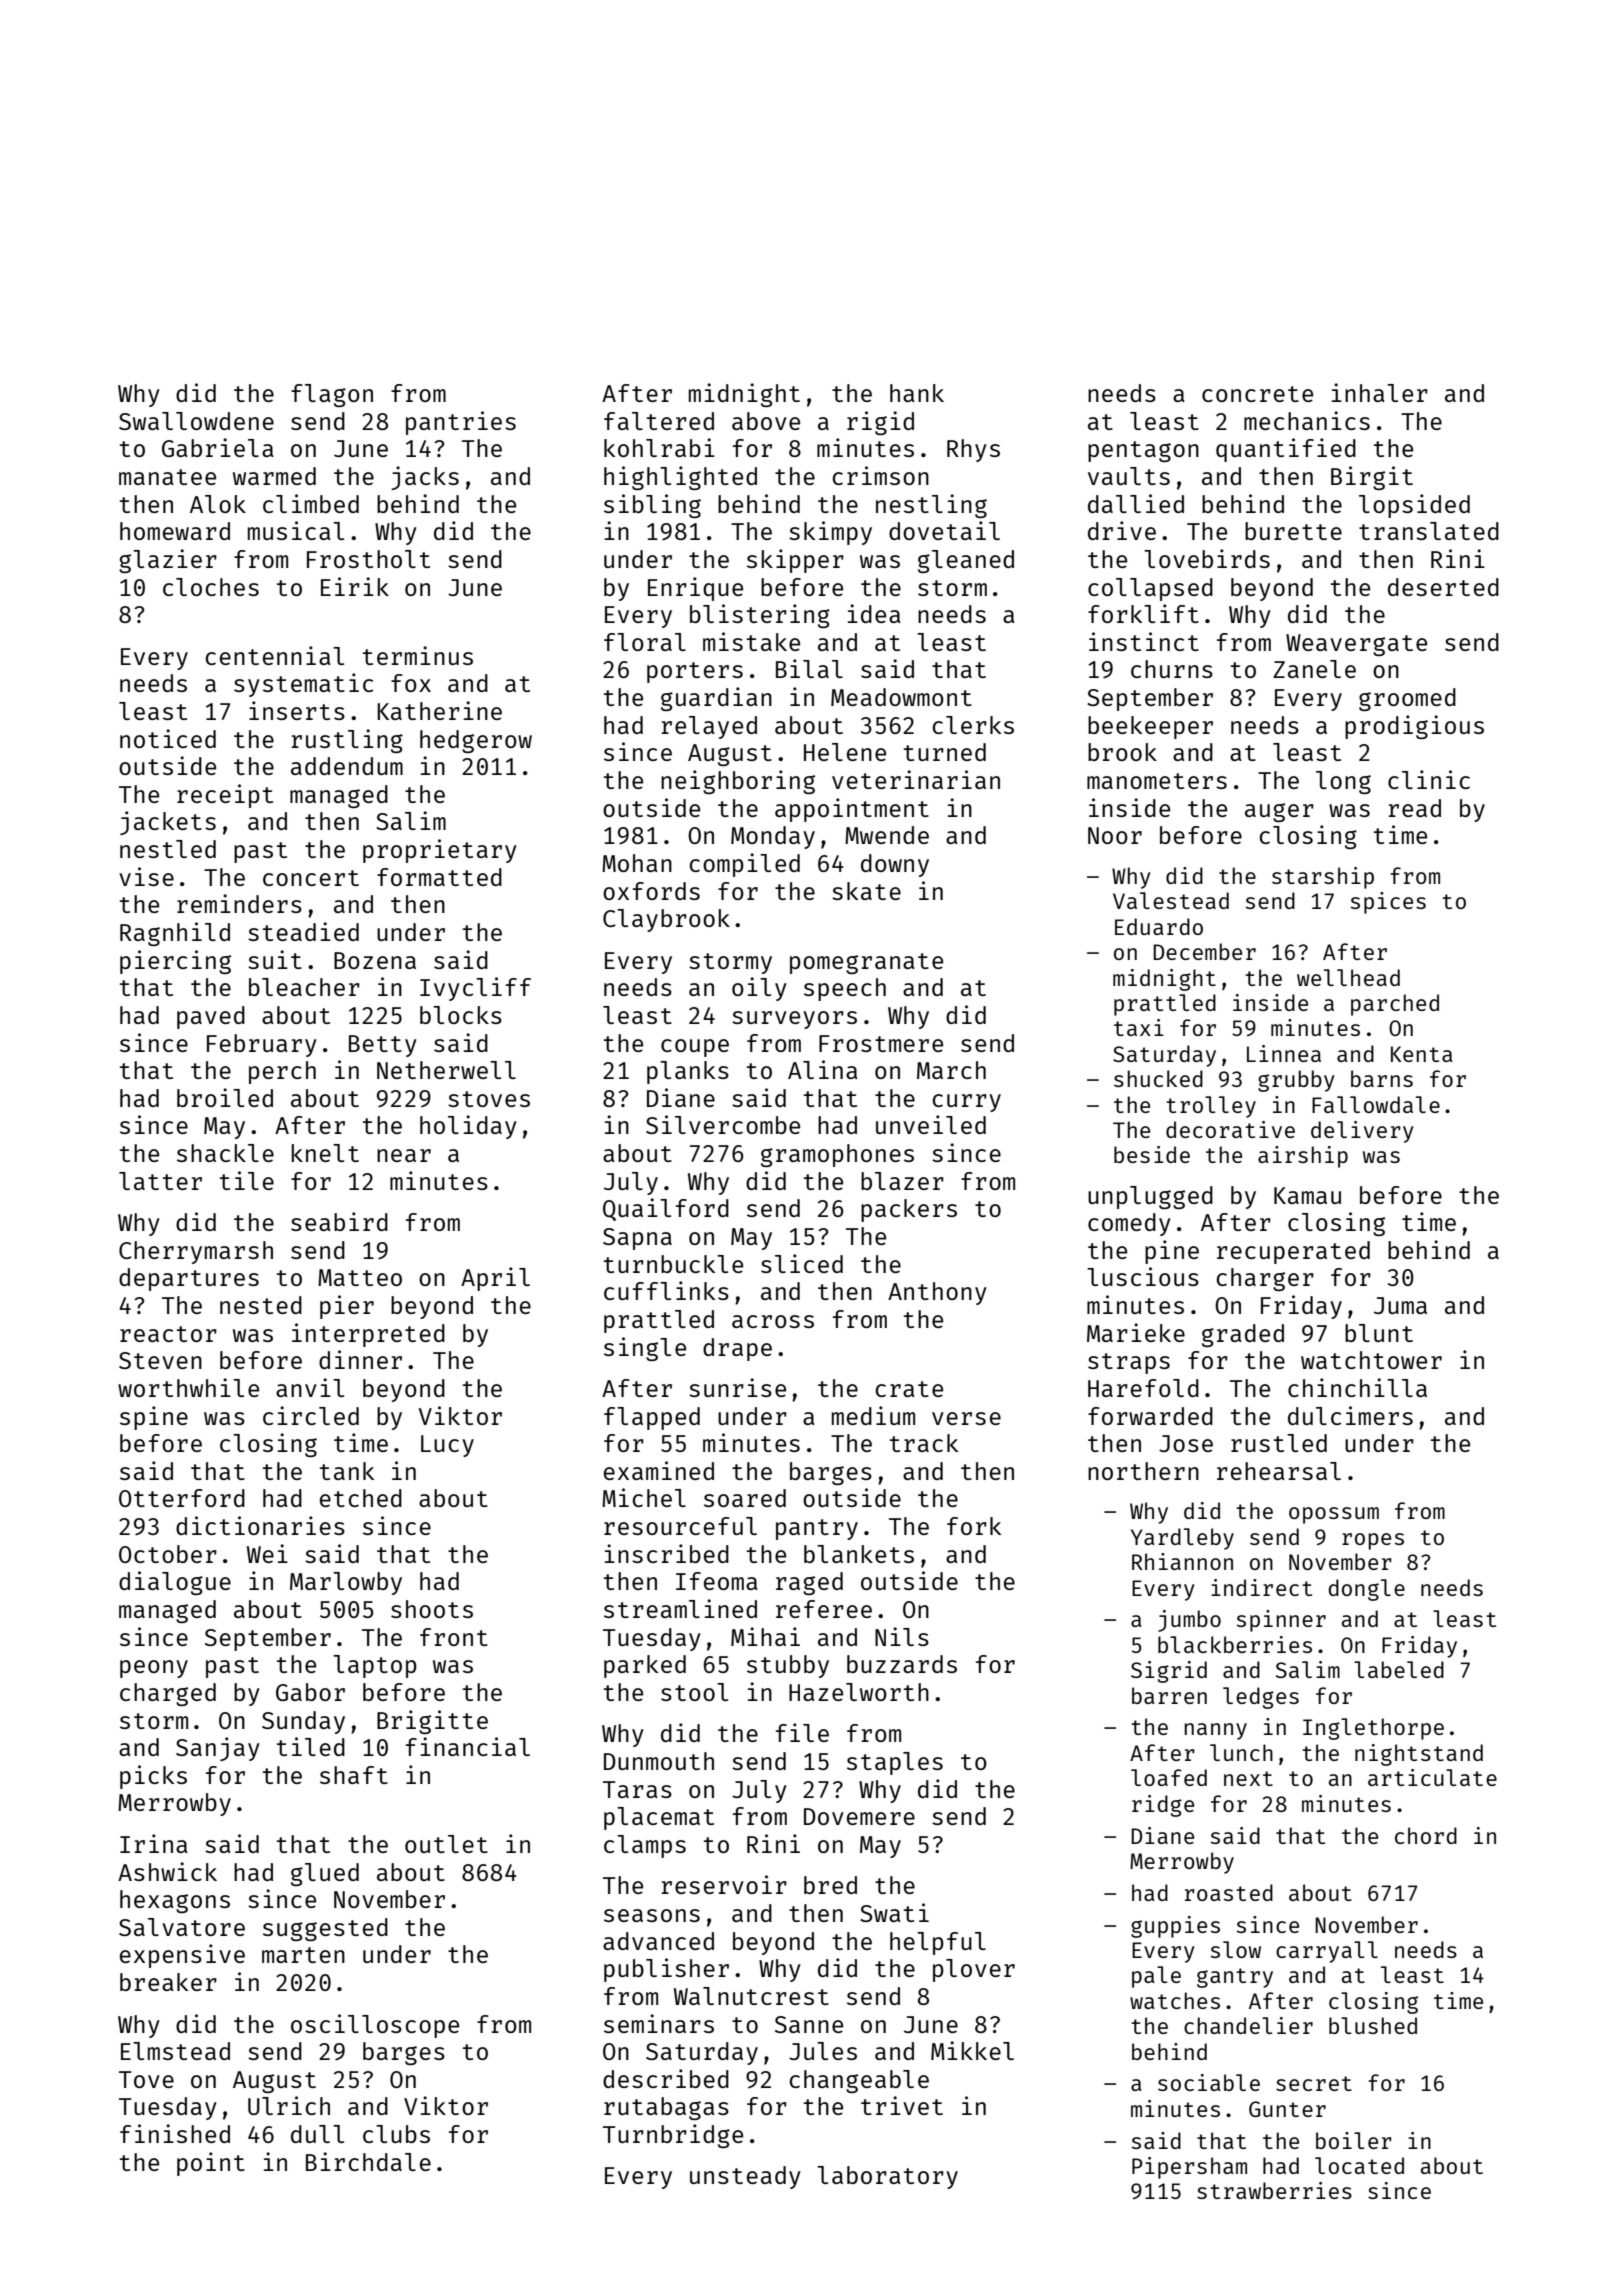 Image resolution: width=1620 pixels, height=2292 pixels. What do you see at coordinates (1327, 1952) in the image?
I see `carryall` at bounding box center [1327, 1952].
